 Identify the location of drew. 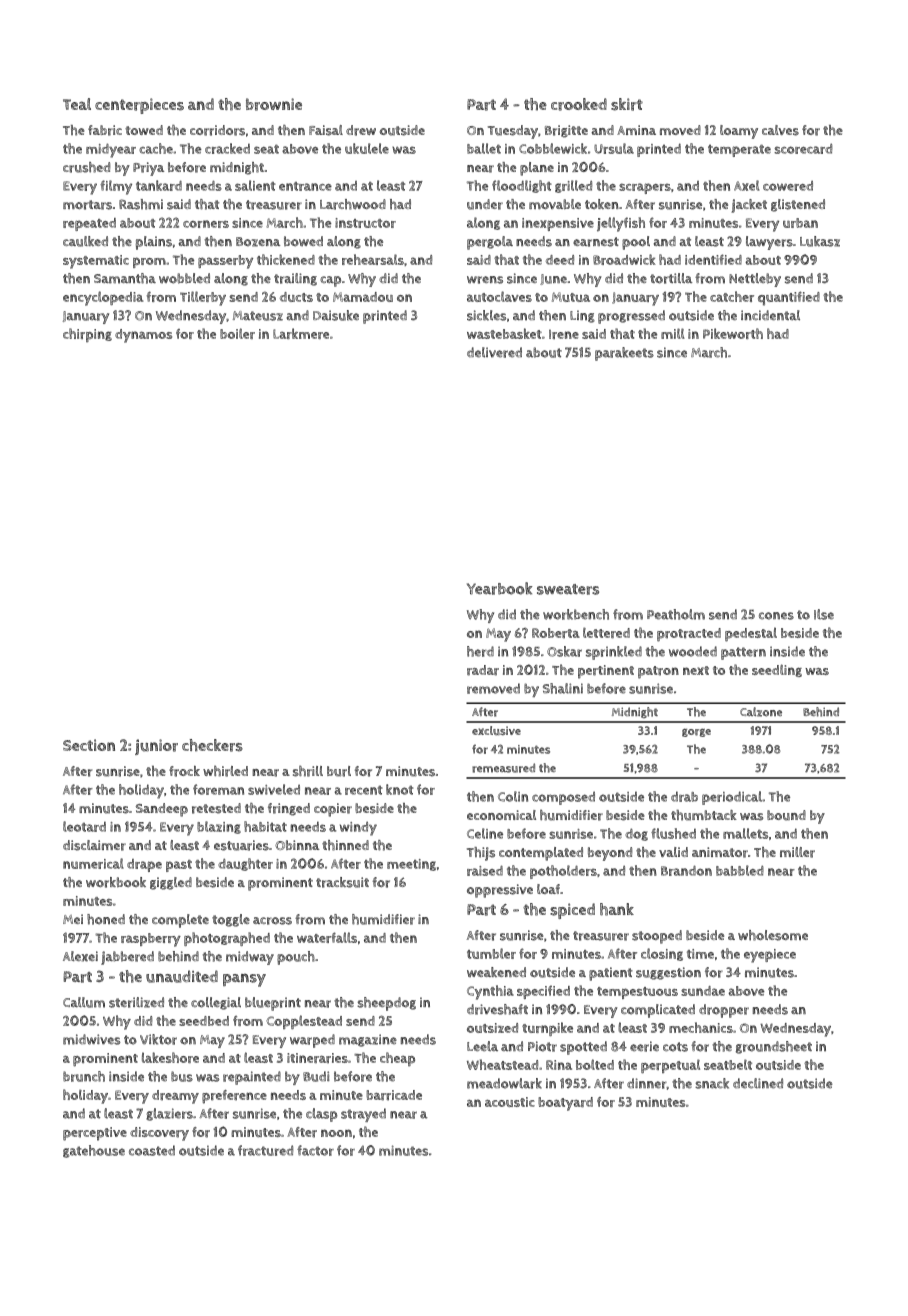
(361, 130).
